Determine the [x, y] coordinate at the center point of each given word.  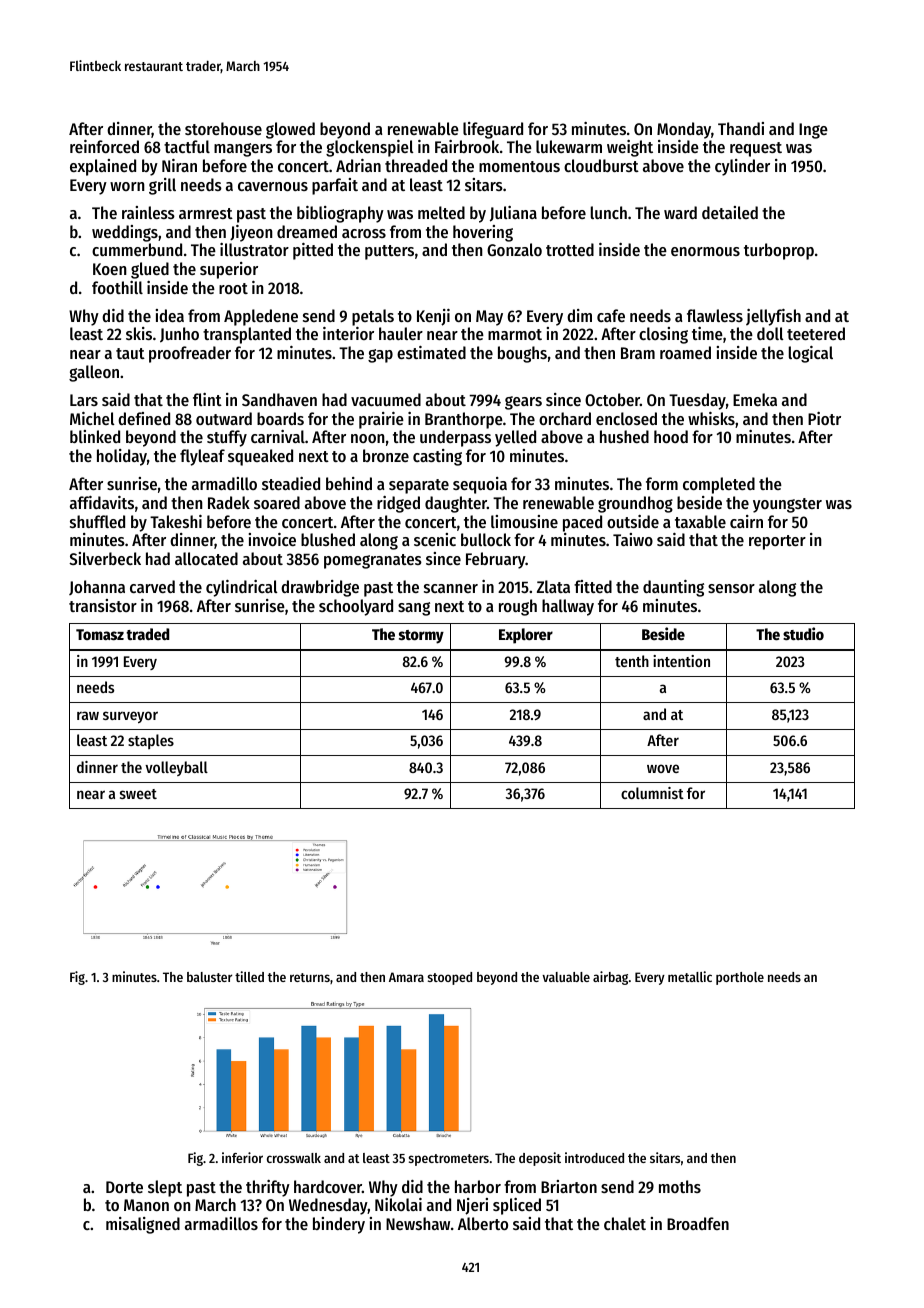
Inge [813, 131]
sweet [138, 794]
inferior [242, 1157]
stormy [421, 637]
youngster [787, 505]
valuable [566, 977]
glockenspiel [370, 148]
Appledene [261, 317]
